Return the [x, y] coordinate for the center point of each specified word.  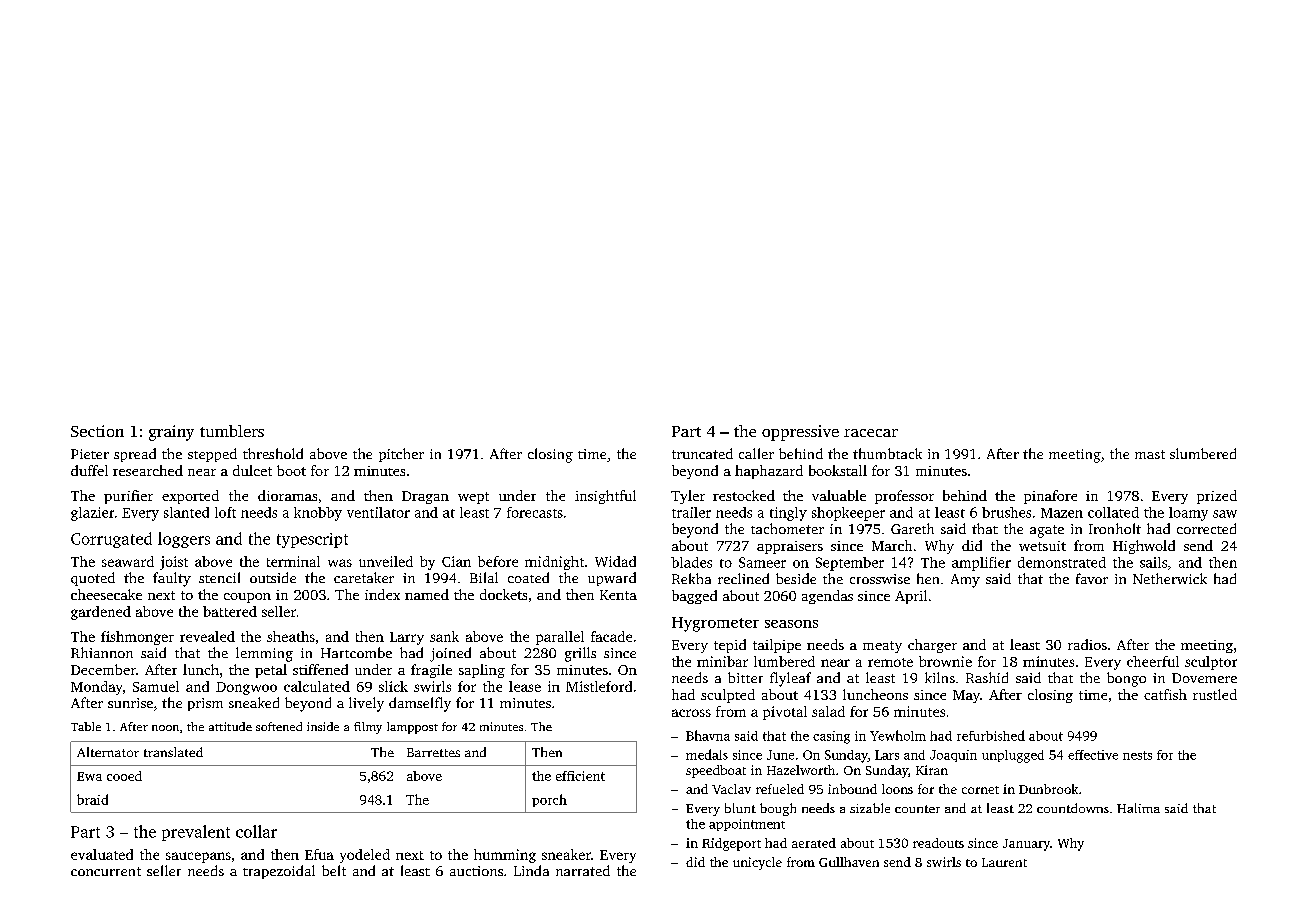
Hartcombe [356, 652]
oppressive [800, 433]
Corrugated [111, 540]
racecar [871, 433]
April [911, 597]
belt [334, 870]
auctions [476, 871]
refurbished [991, 735]
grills [580, 654]
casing [831, 737]
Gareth [912, 528]
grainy [171, 433]
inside [323, 726]
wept [473, 498]
